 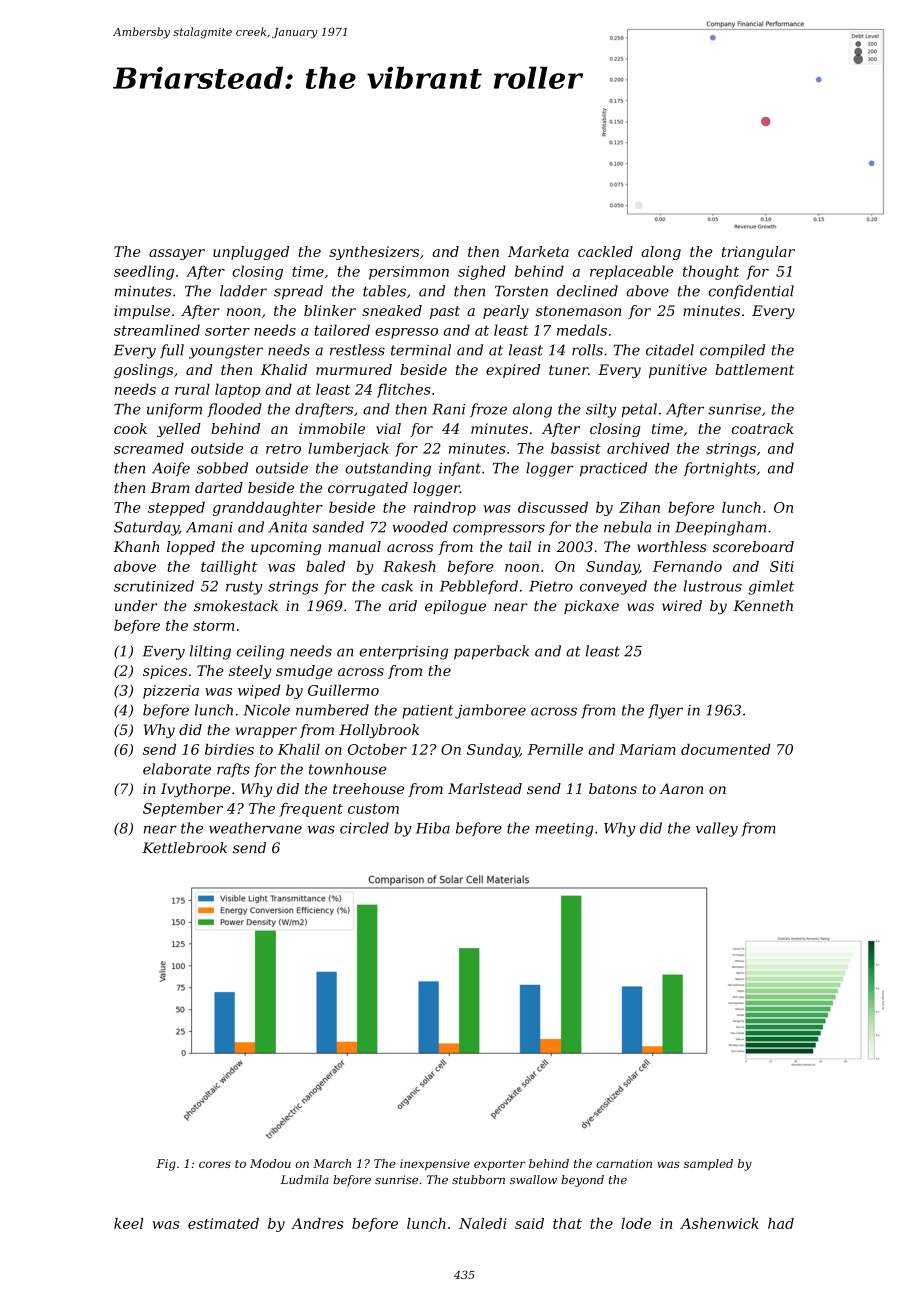 What do you see at coordinates (682, 605) in the screenshot?
I see `wired` at bounding box center [682, 605].
